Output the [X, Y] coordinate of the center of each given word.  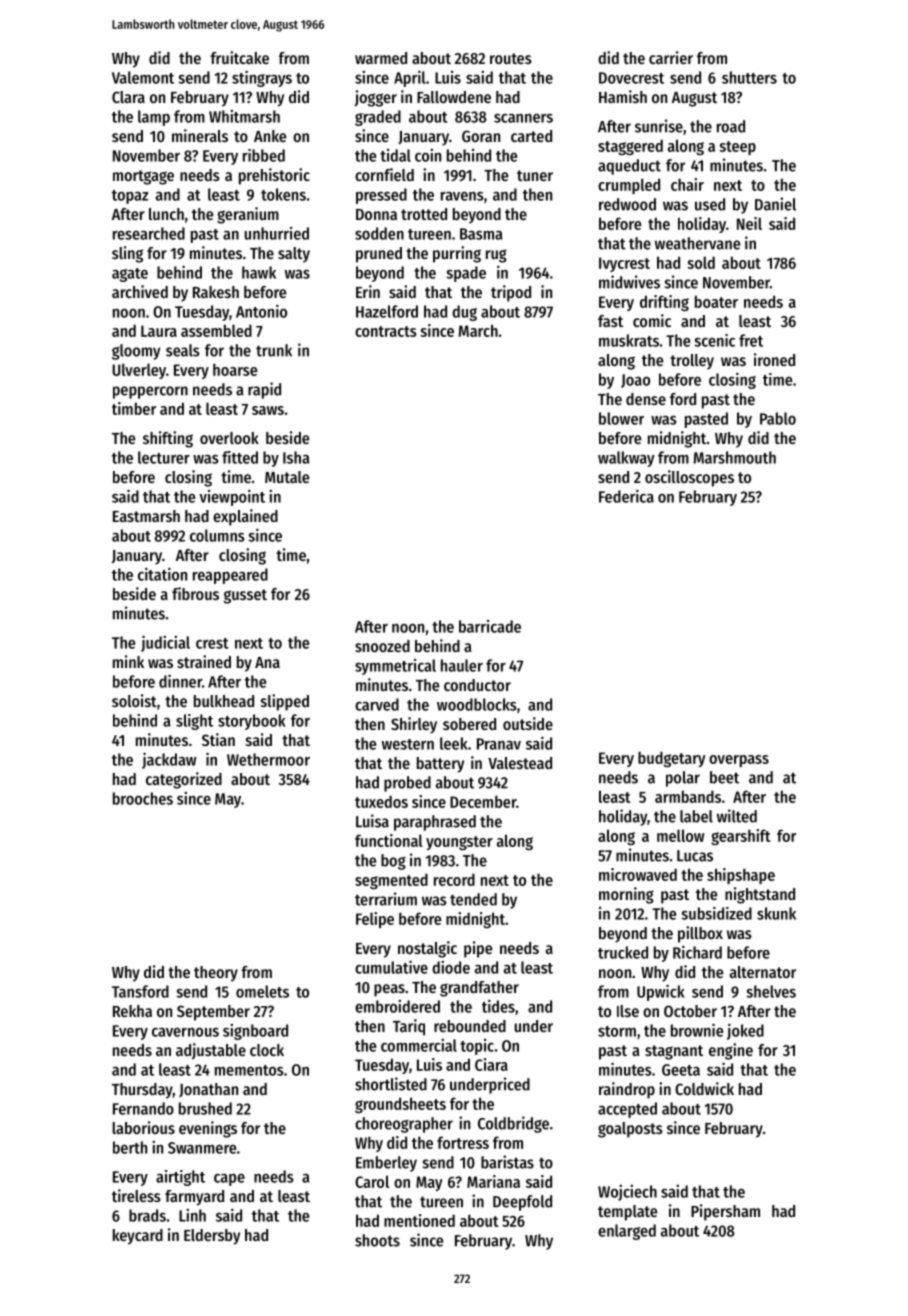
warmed [381, 58]
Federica [626, 496]
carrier [671, 57]
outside [528, 723]
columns [217, 535]
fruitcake [239, 57]
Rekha [132, 1011]
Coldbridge [513, 1124]
